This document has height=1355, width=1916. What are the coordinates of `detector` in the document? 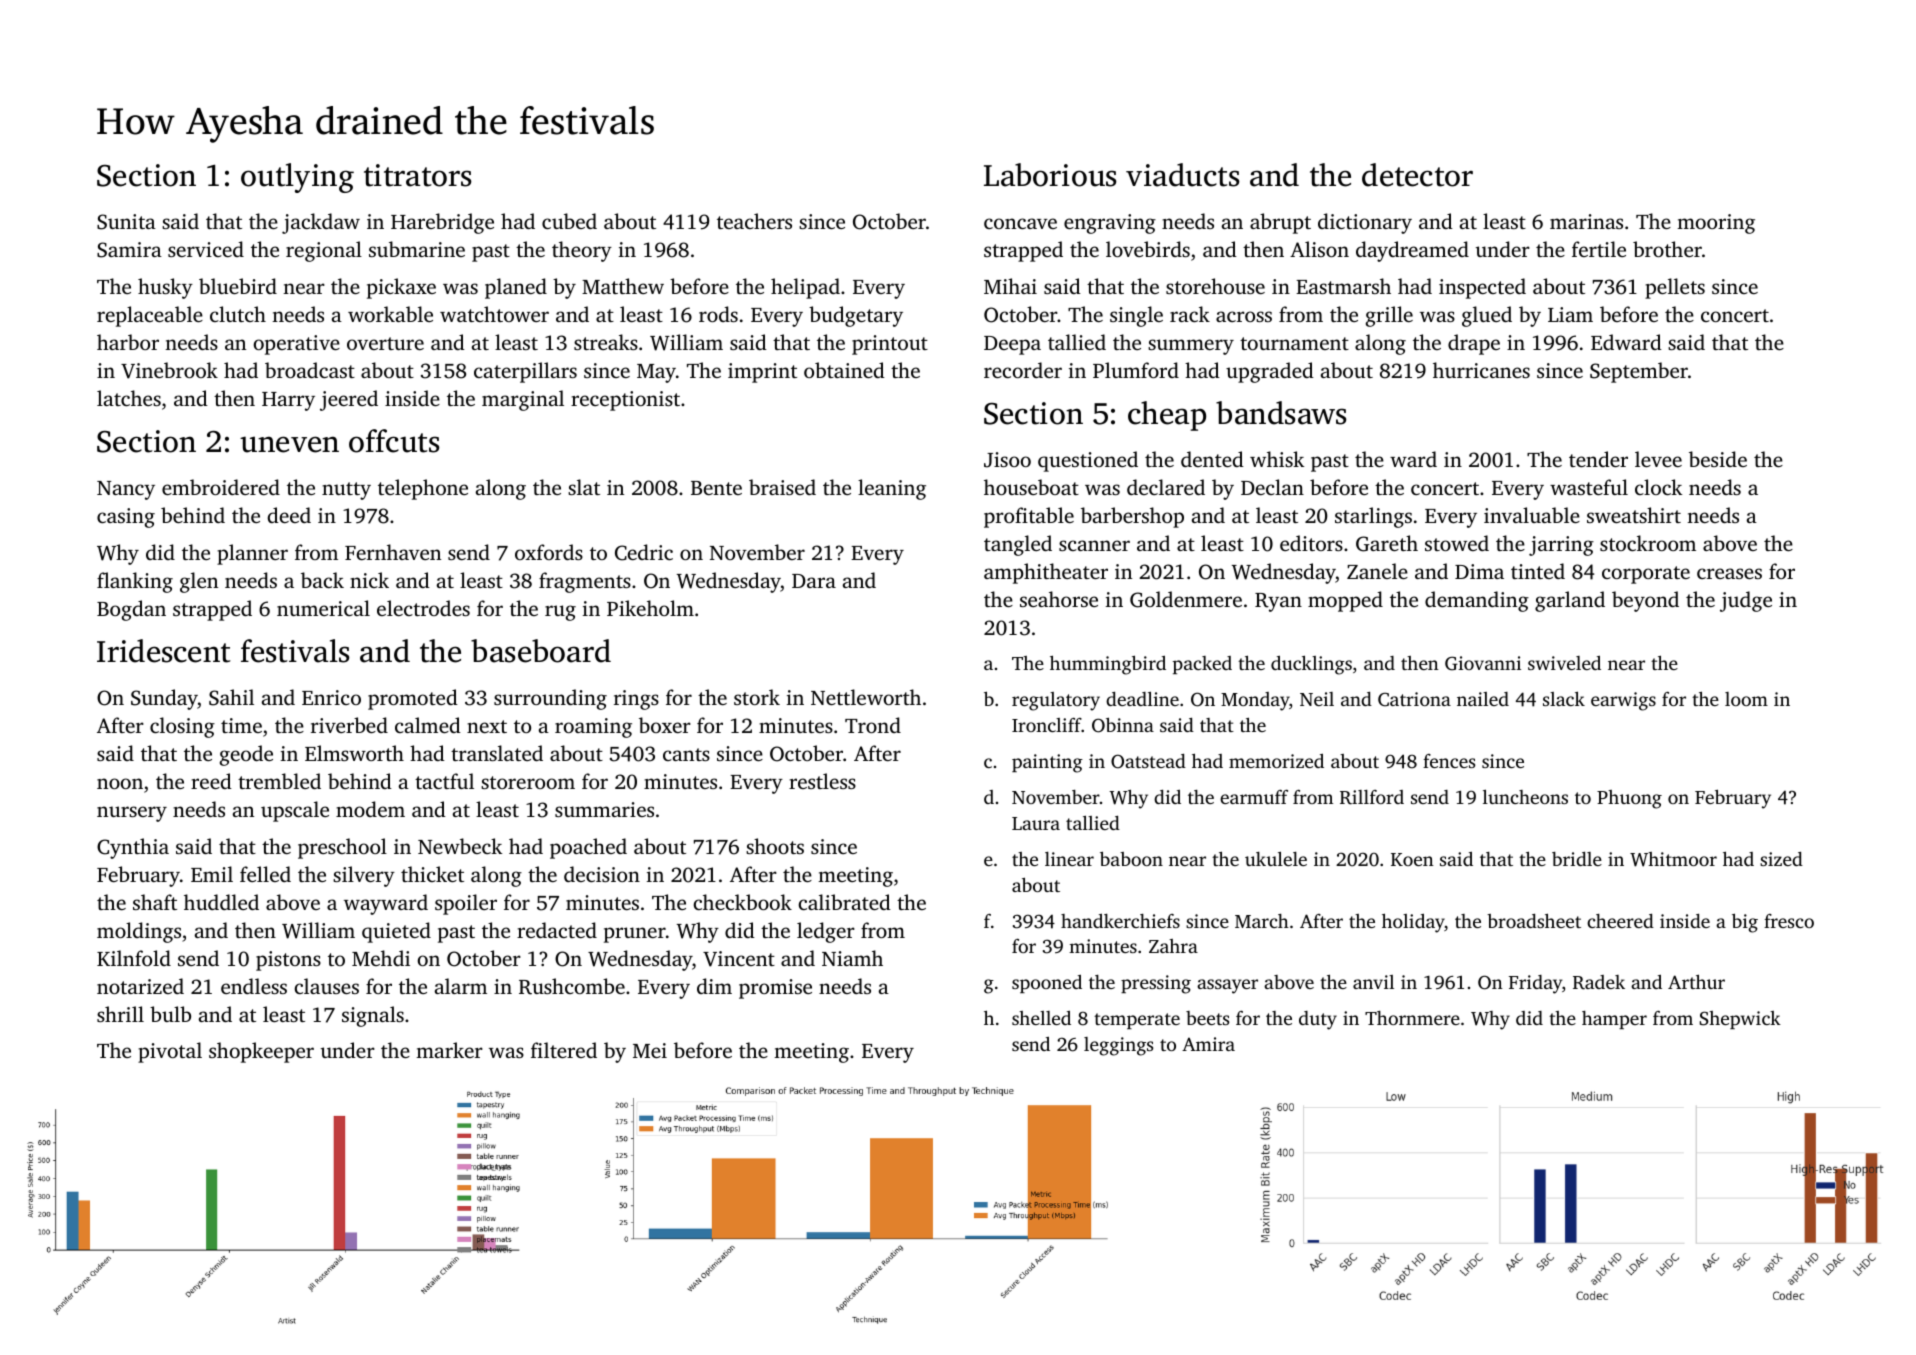 It's located at (1417, 175).
